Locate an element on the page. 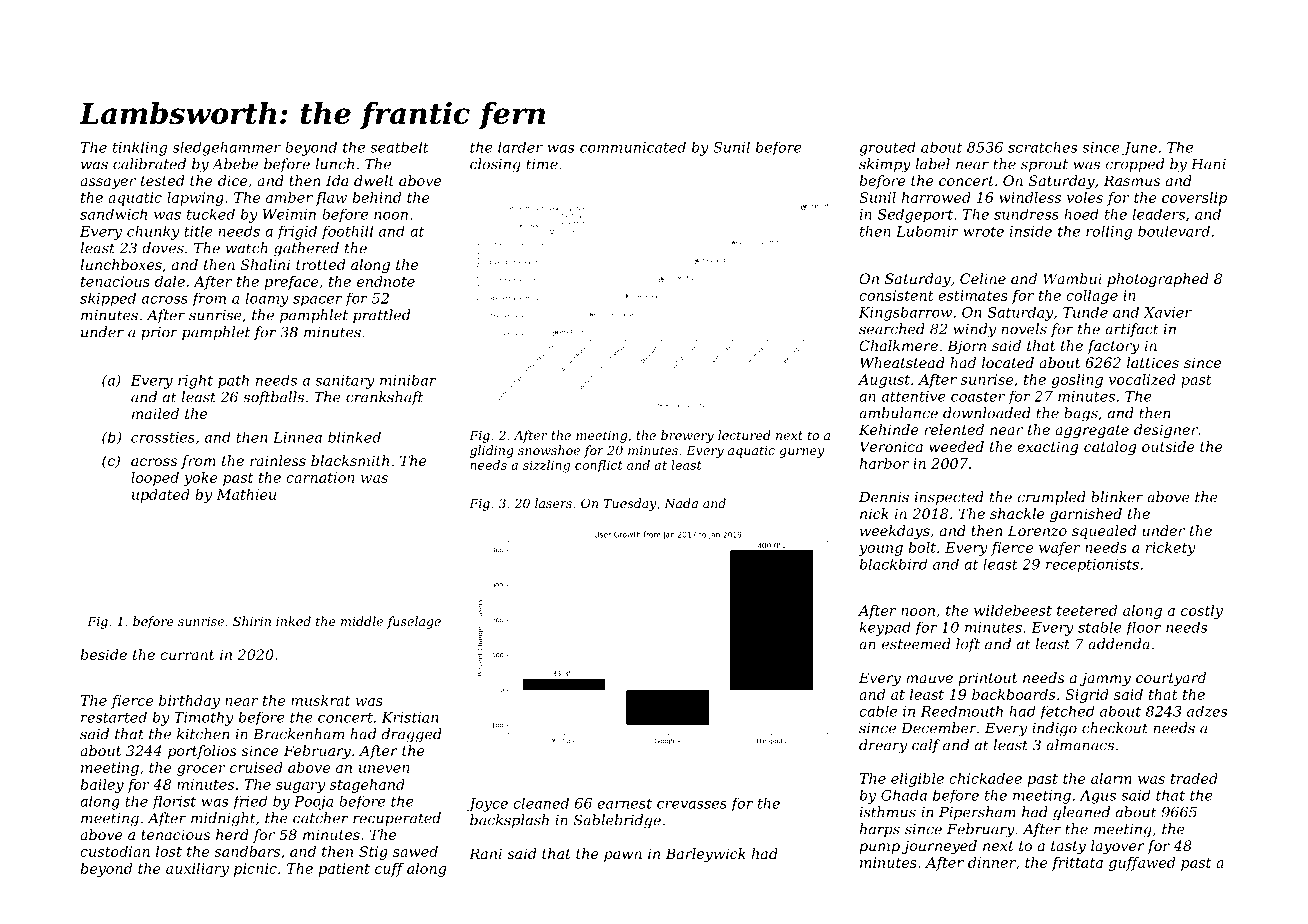  cropped is located at coordinates (1135, 165).
